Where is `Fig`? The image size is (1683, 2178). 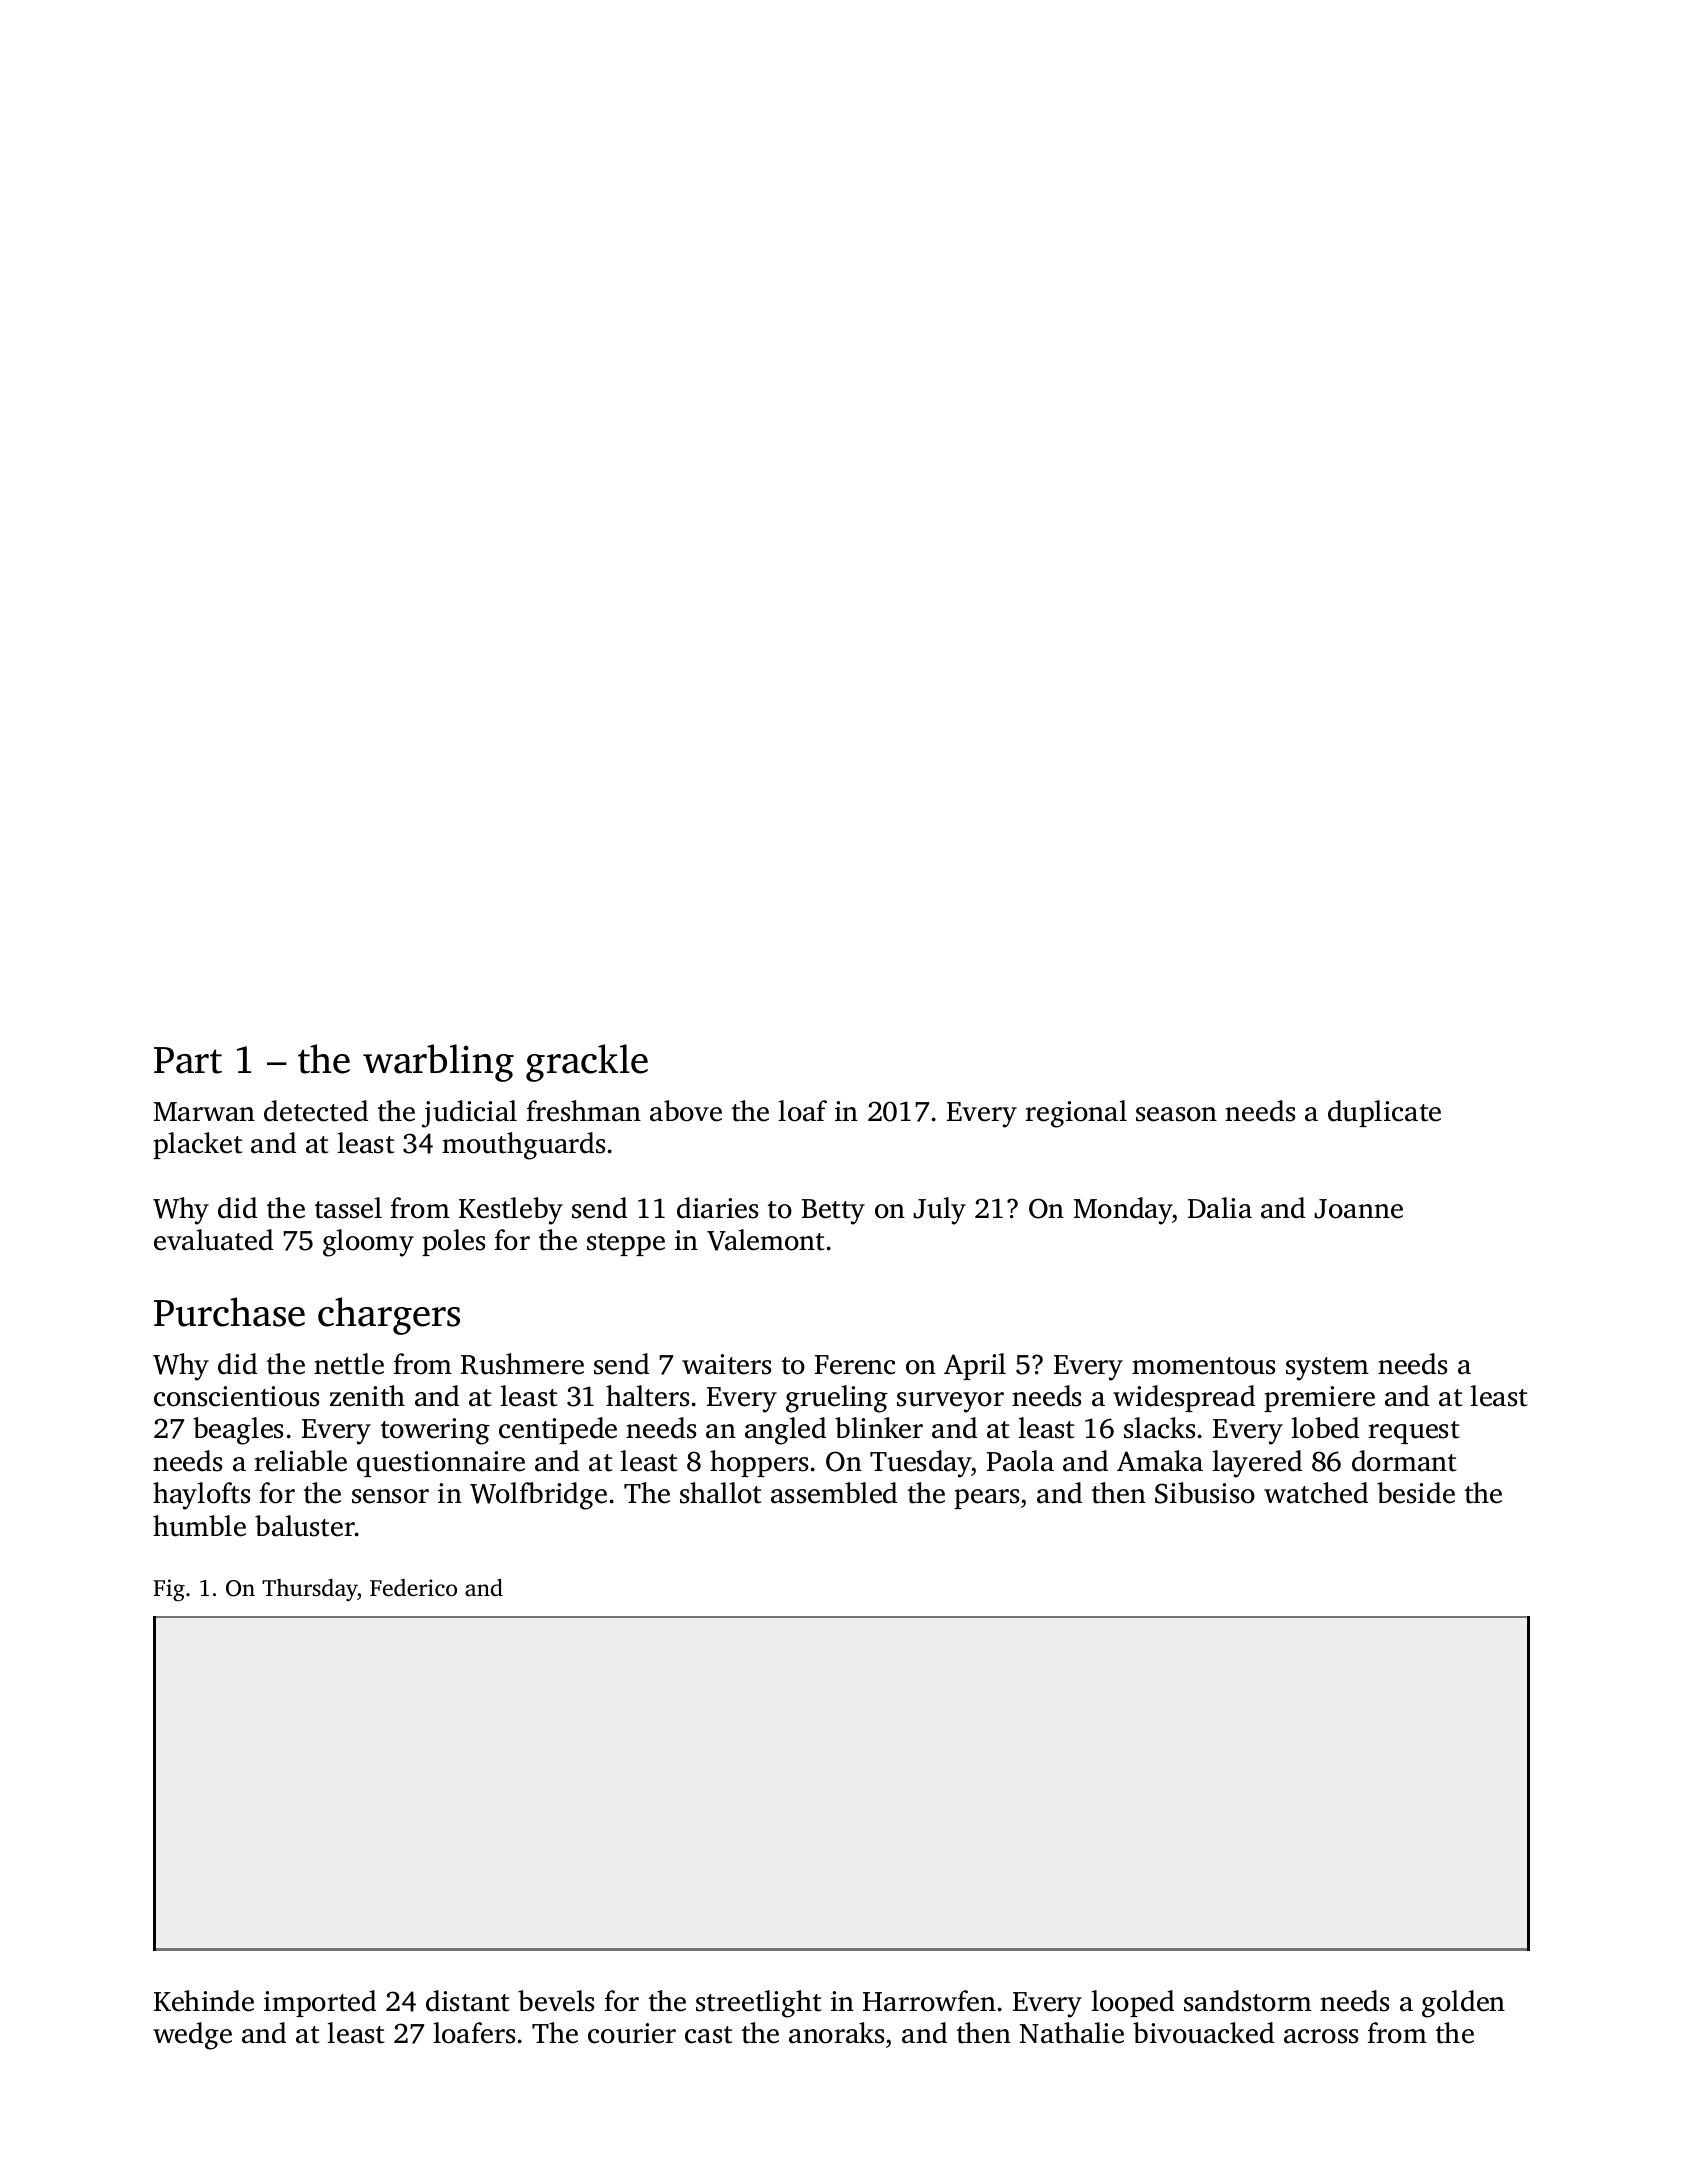 Fig is located at coordinates (169, 1590).
